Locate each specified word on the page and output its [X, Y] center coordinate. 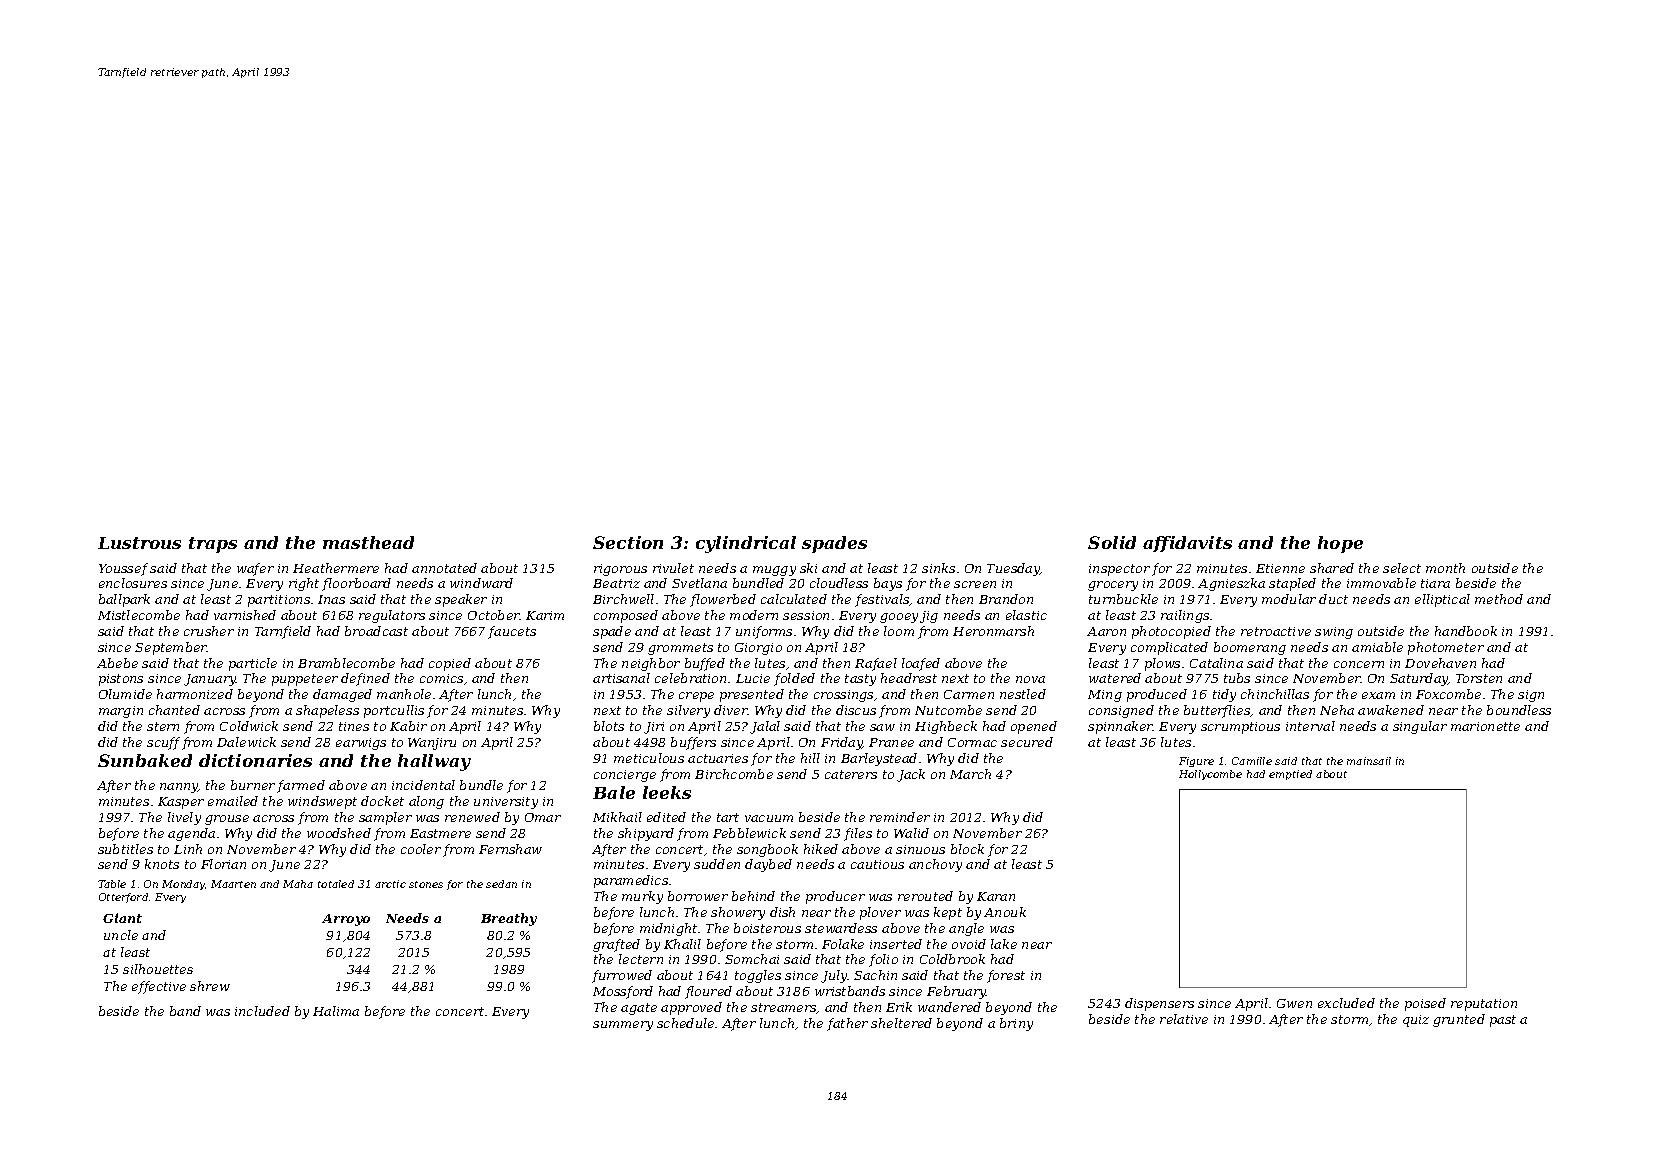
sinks [938, 568]
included [262, 1011]
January [210, 680]
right [304, 584]
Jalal [765, 727]
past [1503, 1021]
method [1499, 599]
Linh [188, 849]
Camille [1252, 761]
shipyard [646, 834]
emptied [1290, 775]
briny [1016, 1024]
